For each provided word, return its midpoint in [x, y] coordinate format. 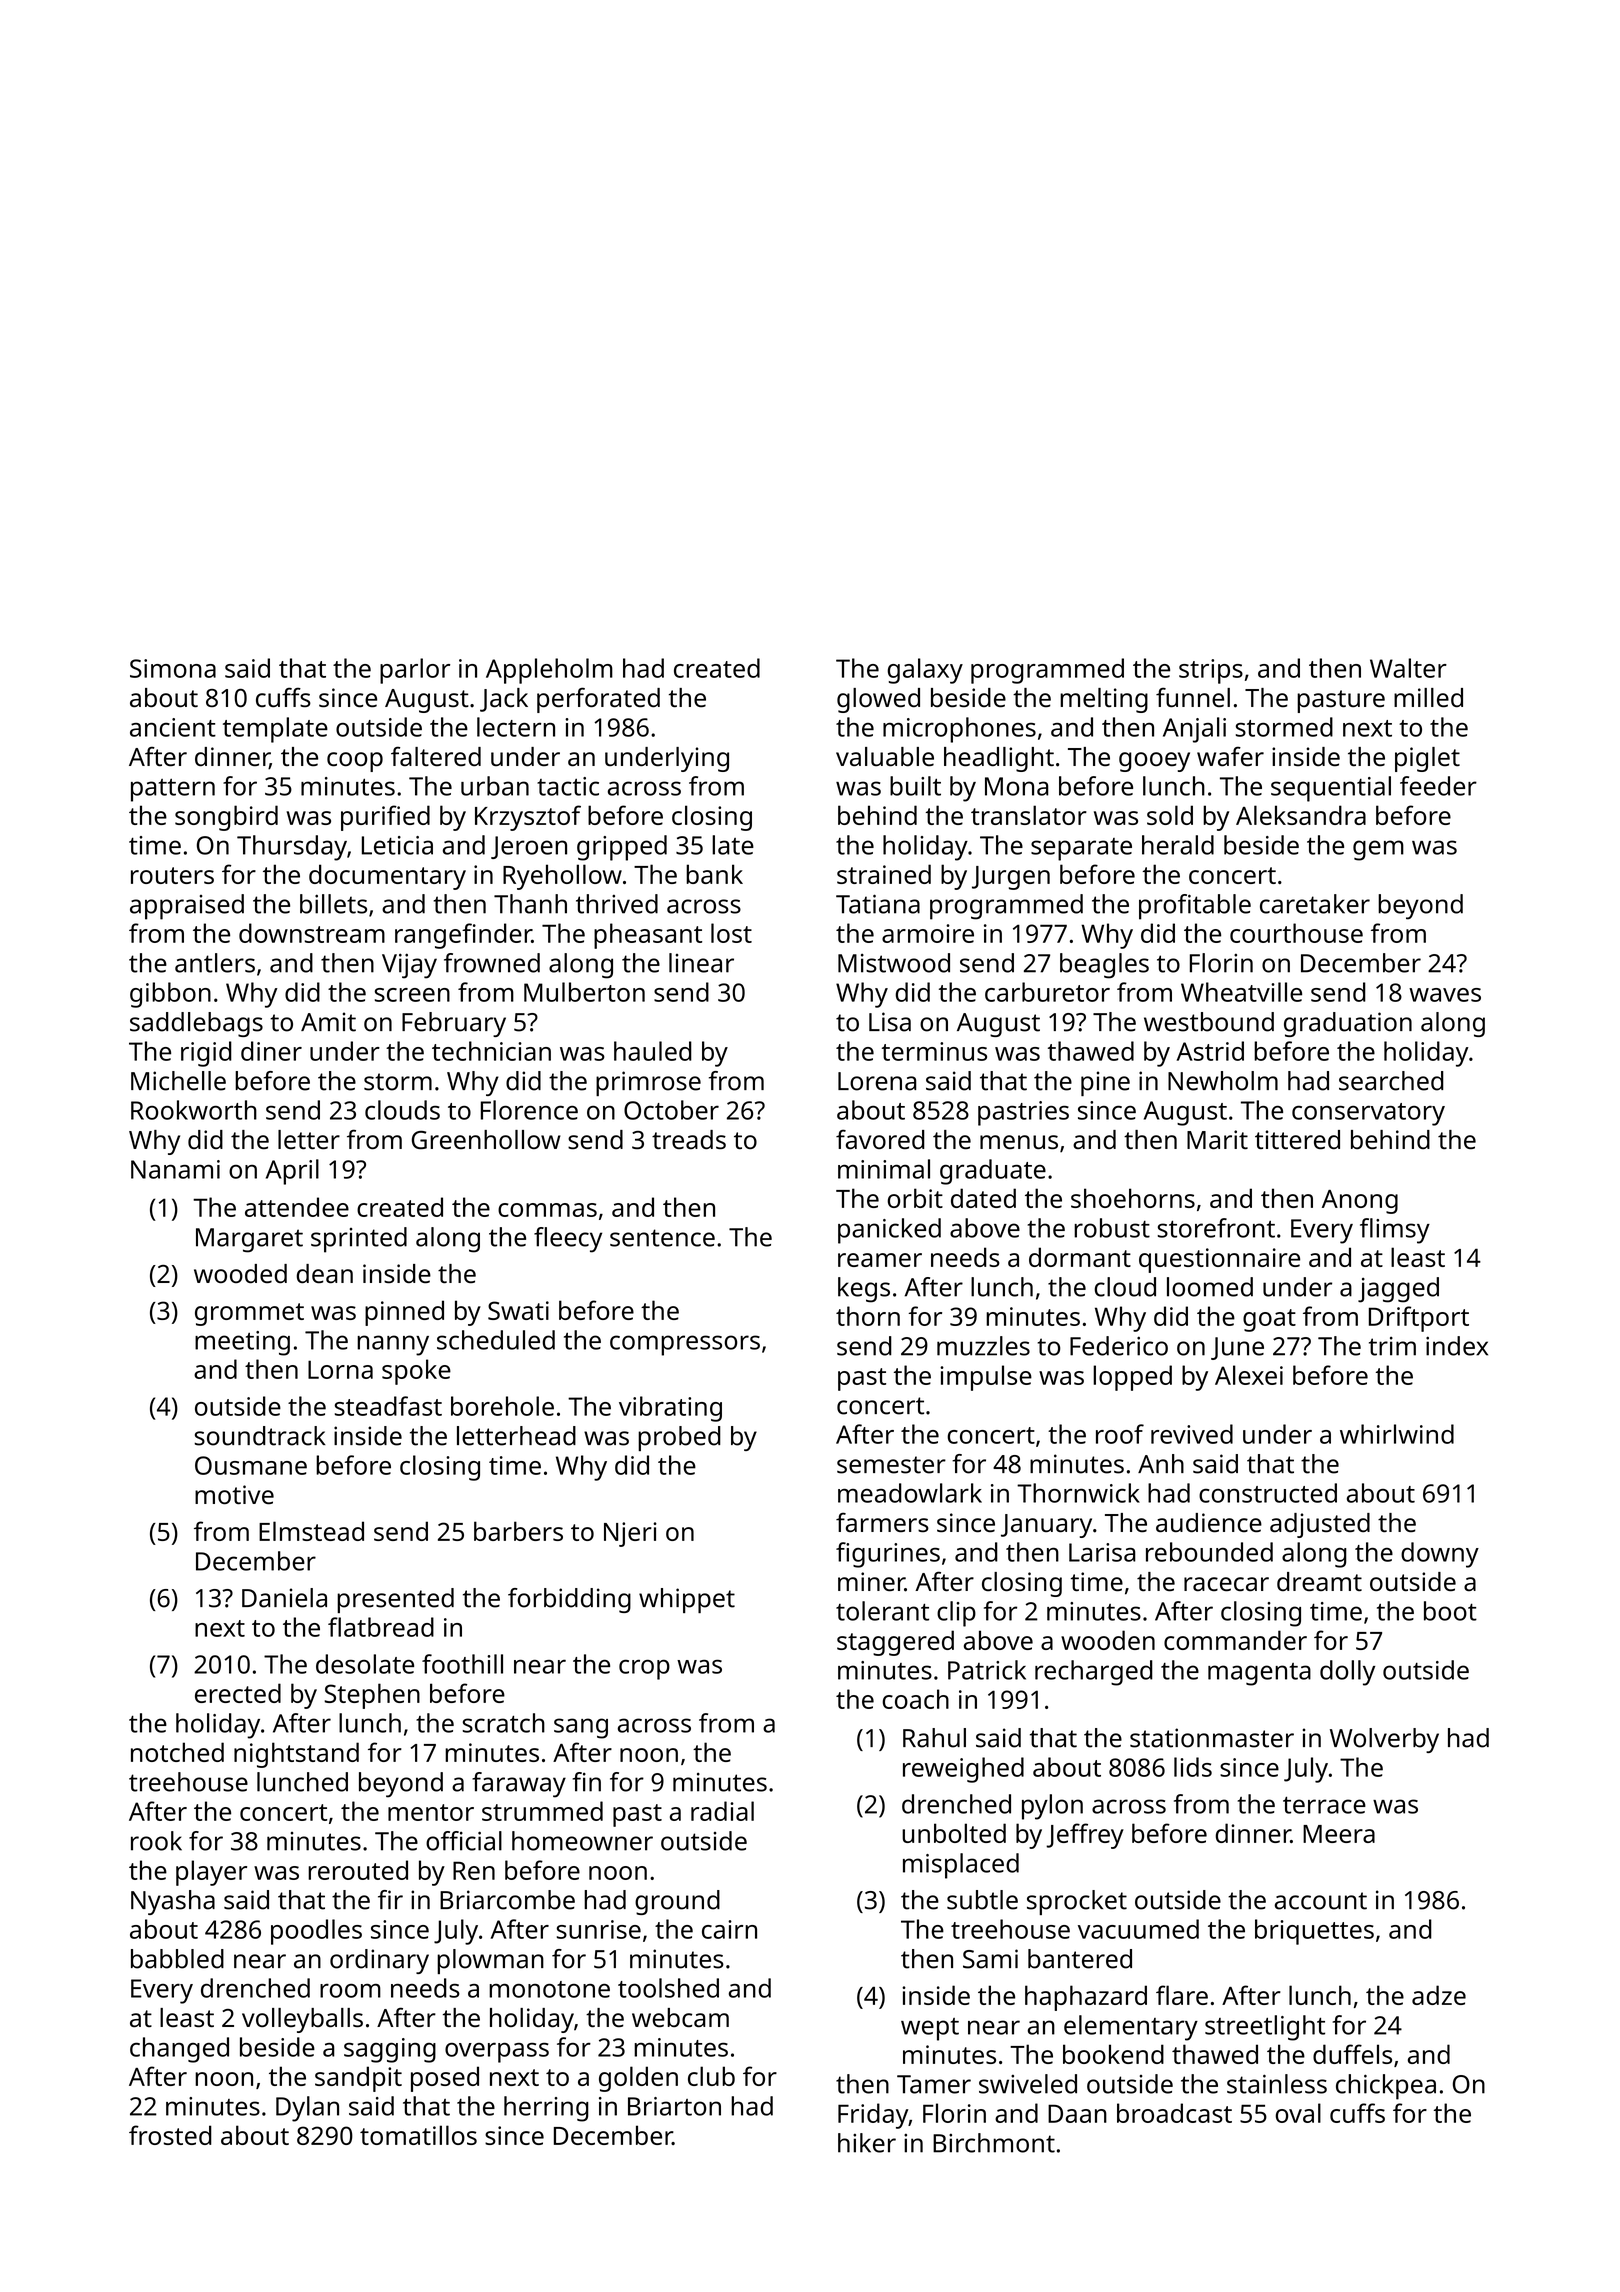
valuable [885, 757]
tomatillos [418, 2135]
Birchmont [994, 2143]
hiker [867, 2143]
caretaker [1315, 904]
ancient [173, 727]
